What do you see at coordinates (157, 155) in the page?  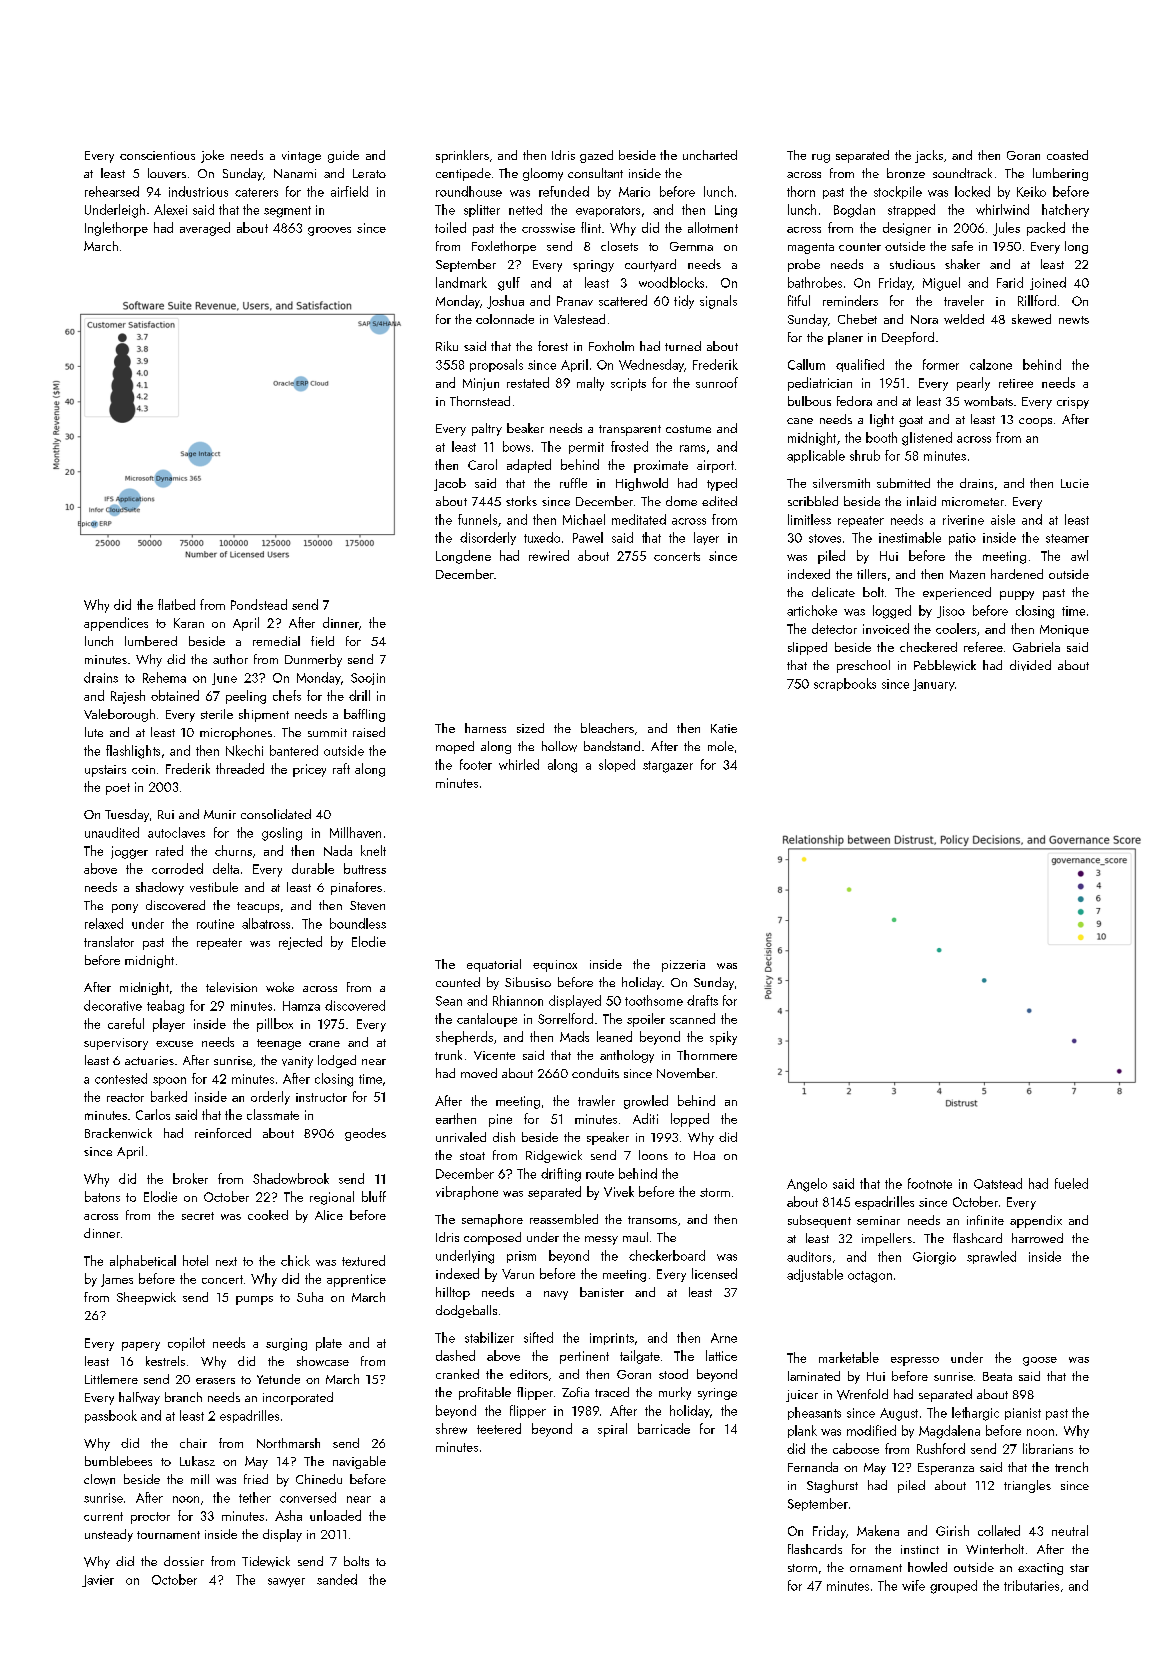 I see `conscientious` at bounding box center [157, 155].
